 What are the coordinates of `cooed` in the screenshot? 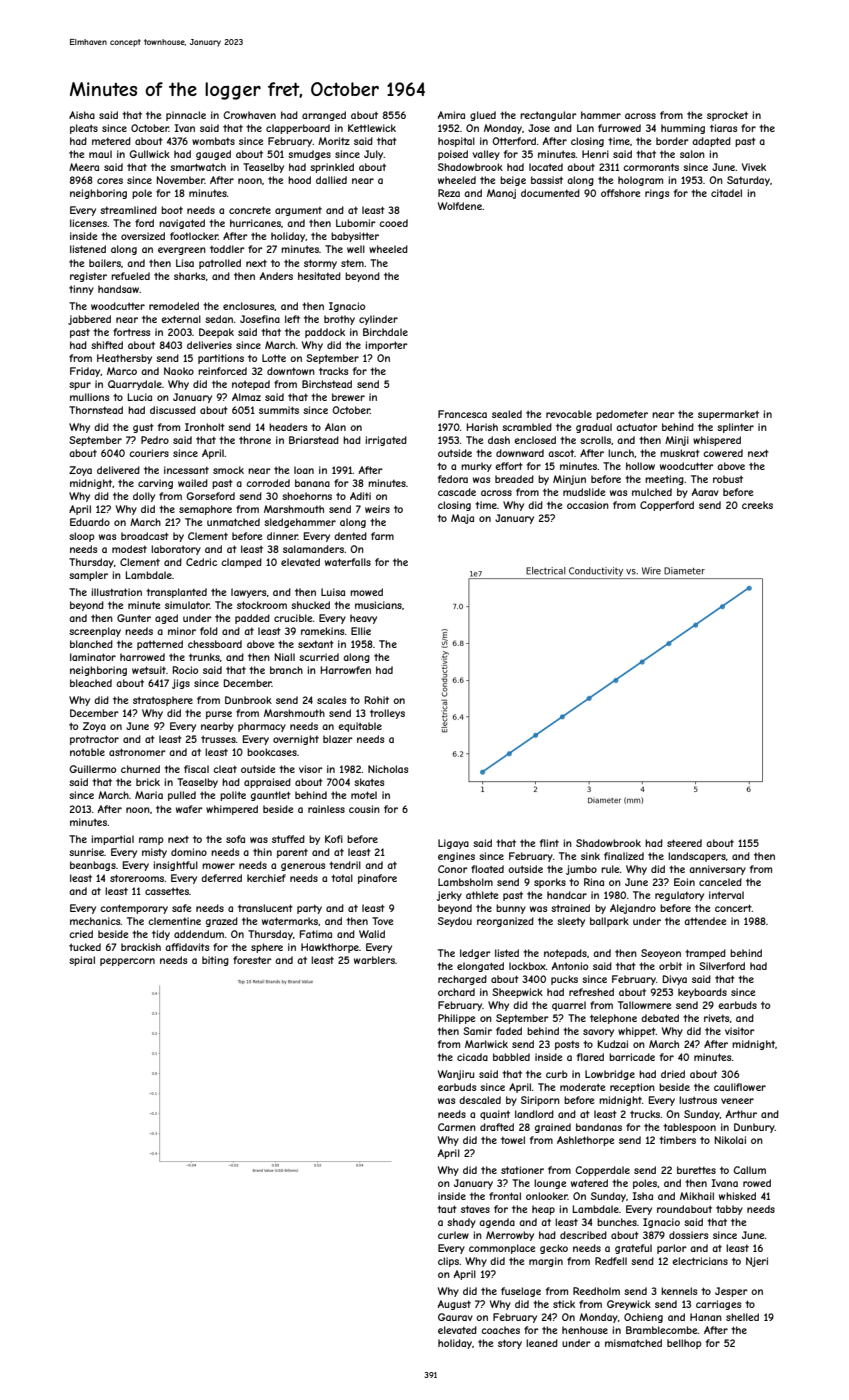 It's located at (393, 223).
